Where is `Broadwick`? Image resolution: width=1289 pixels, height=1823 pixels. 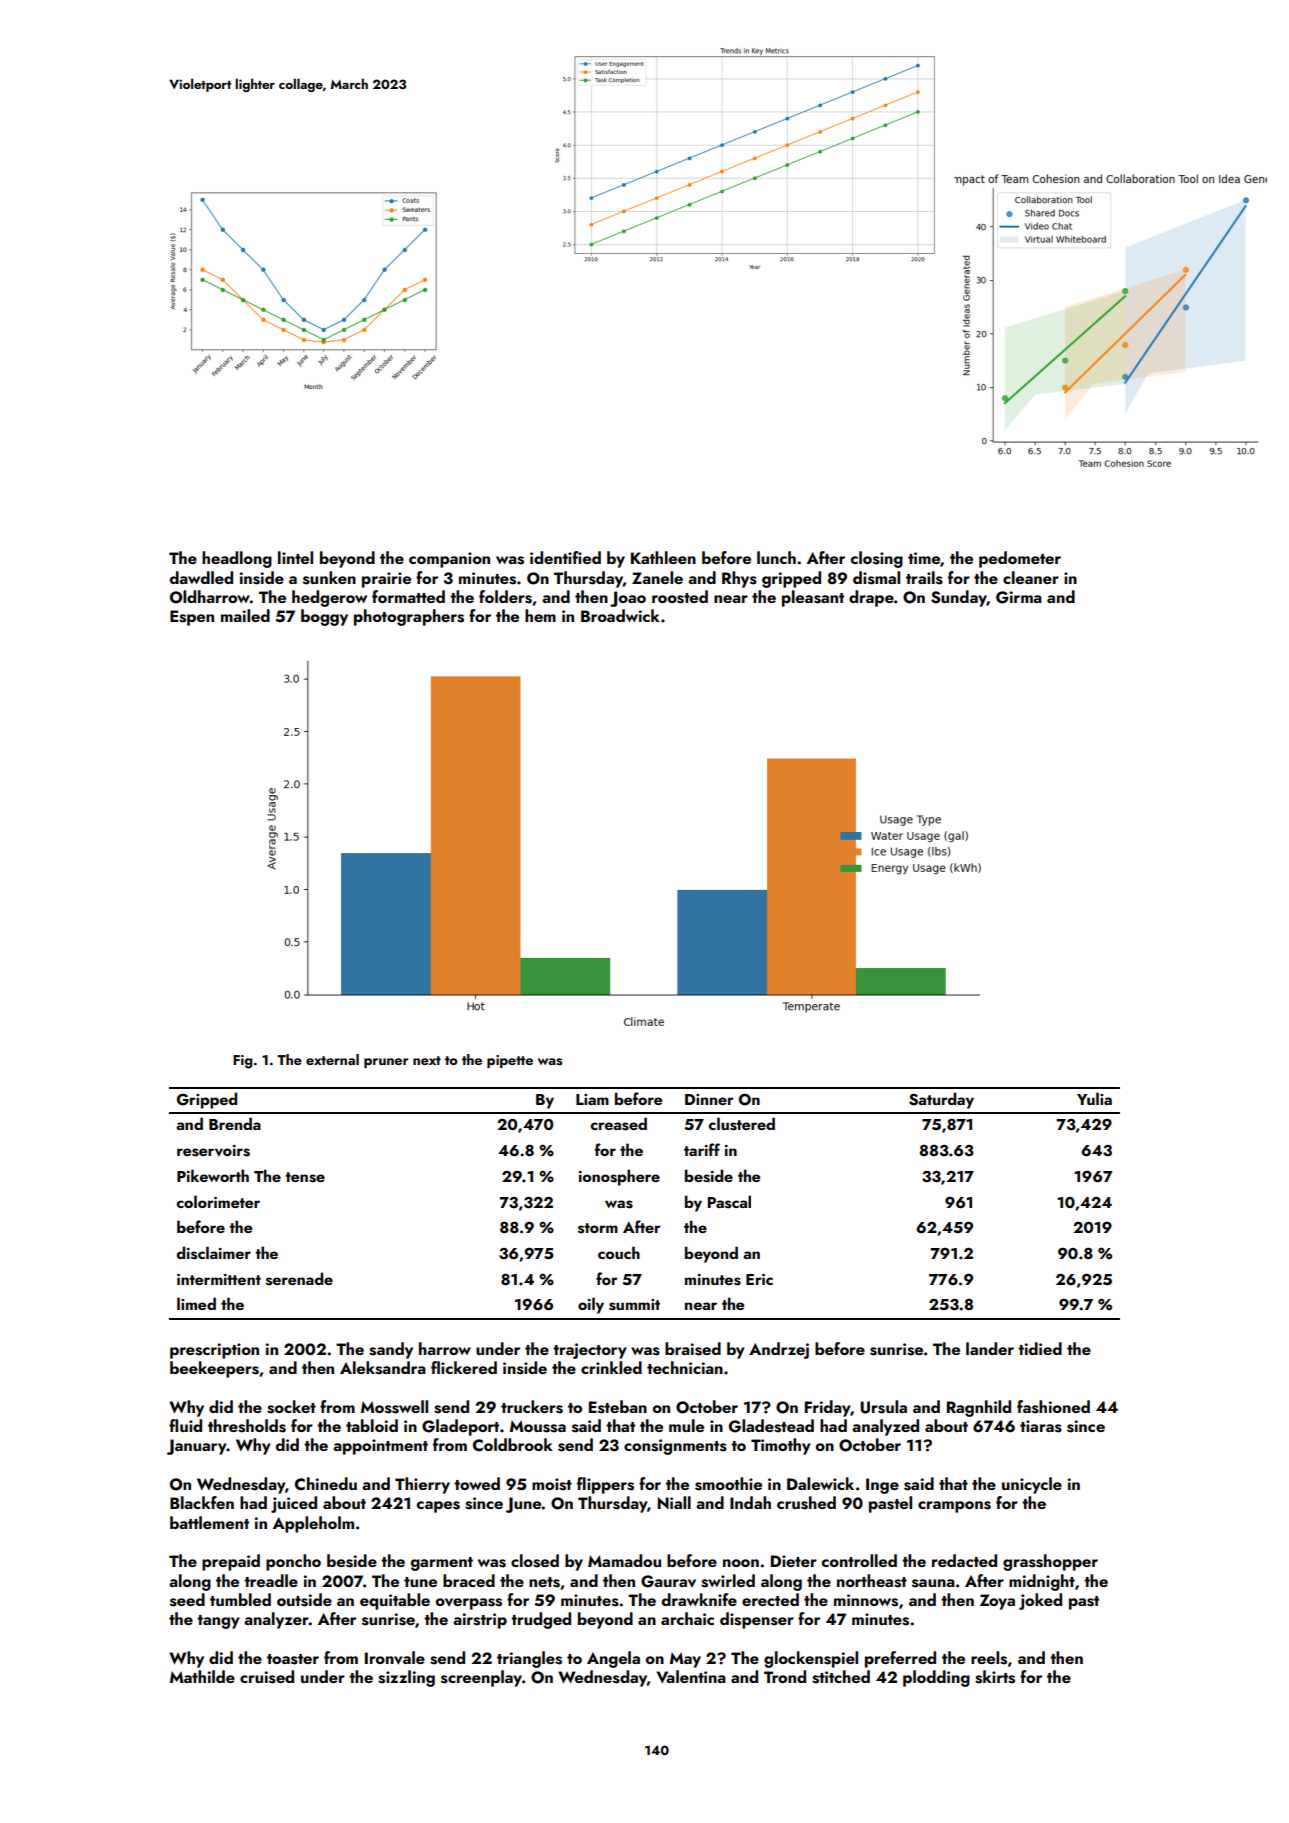 Broadwick is located at coordinates (620, 615).
